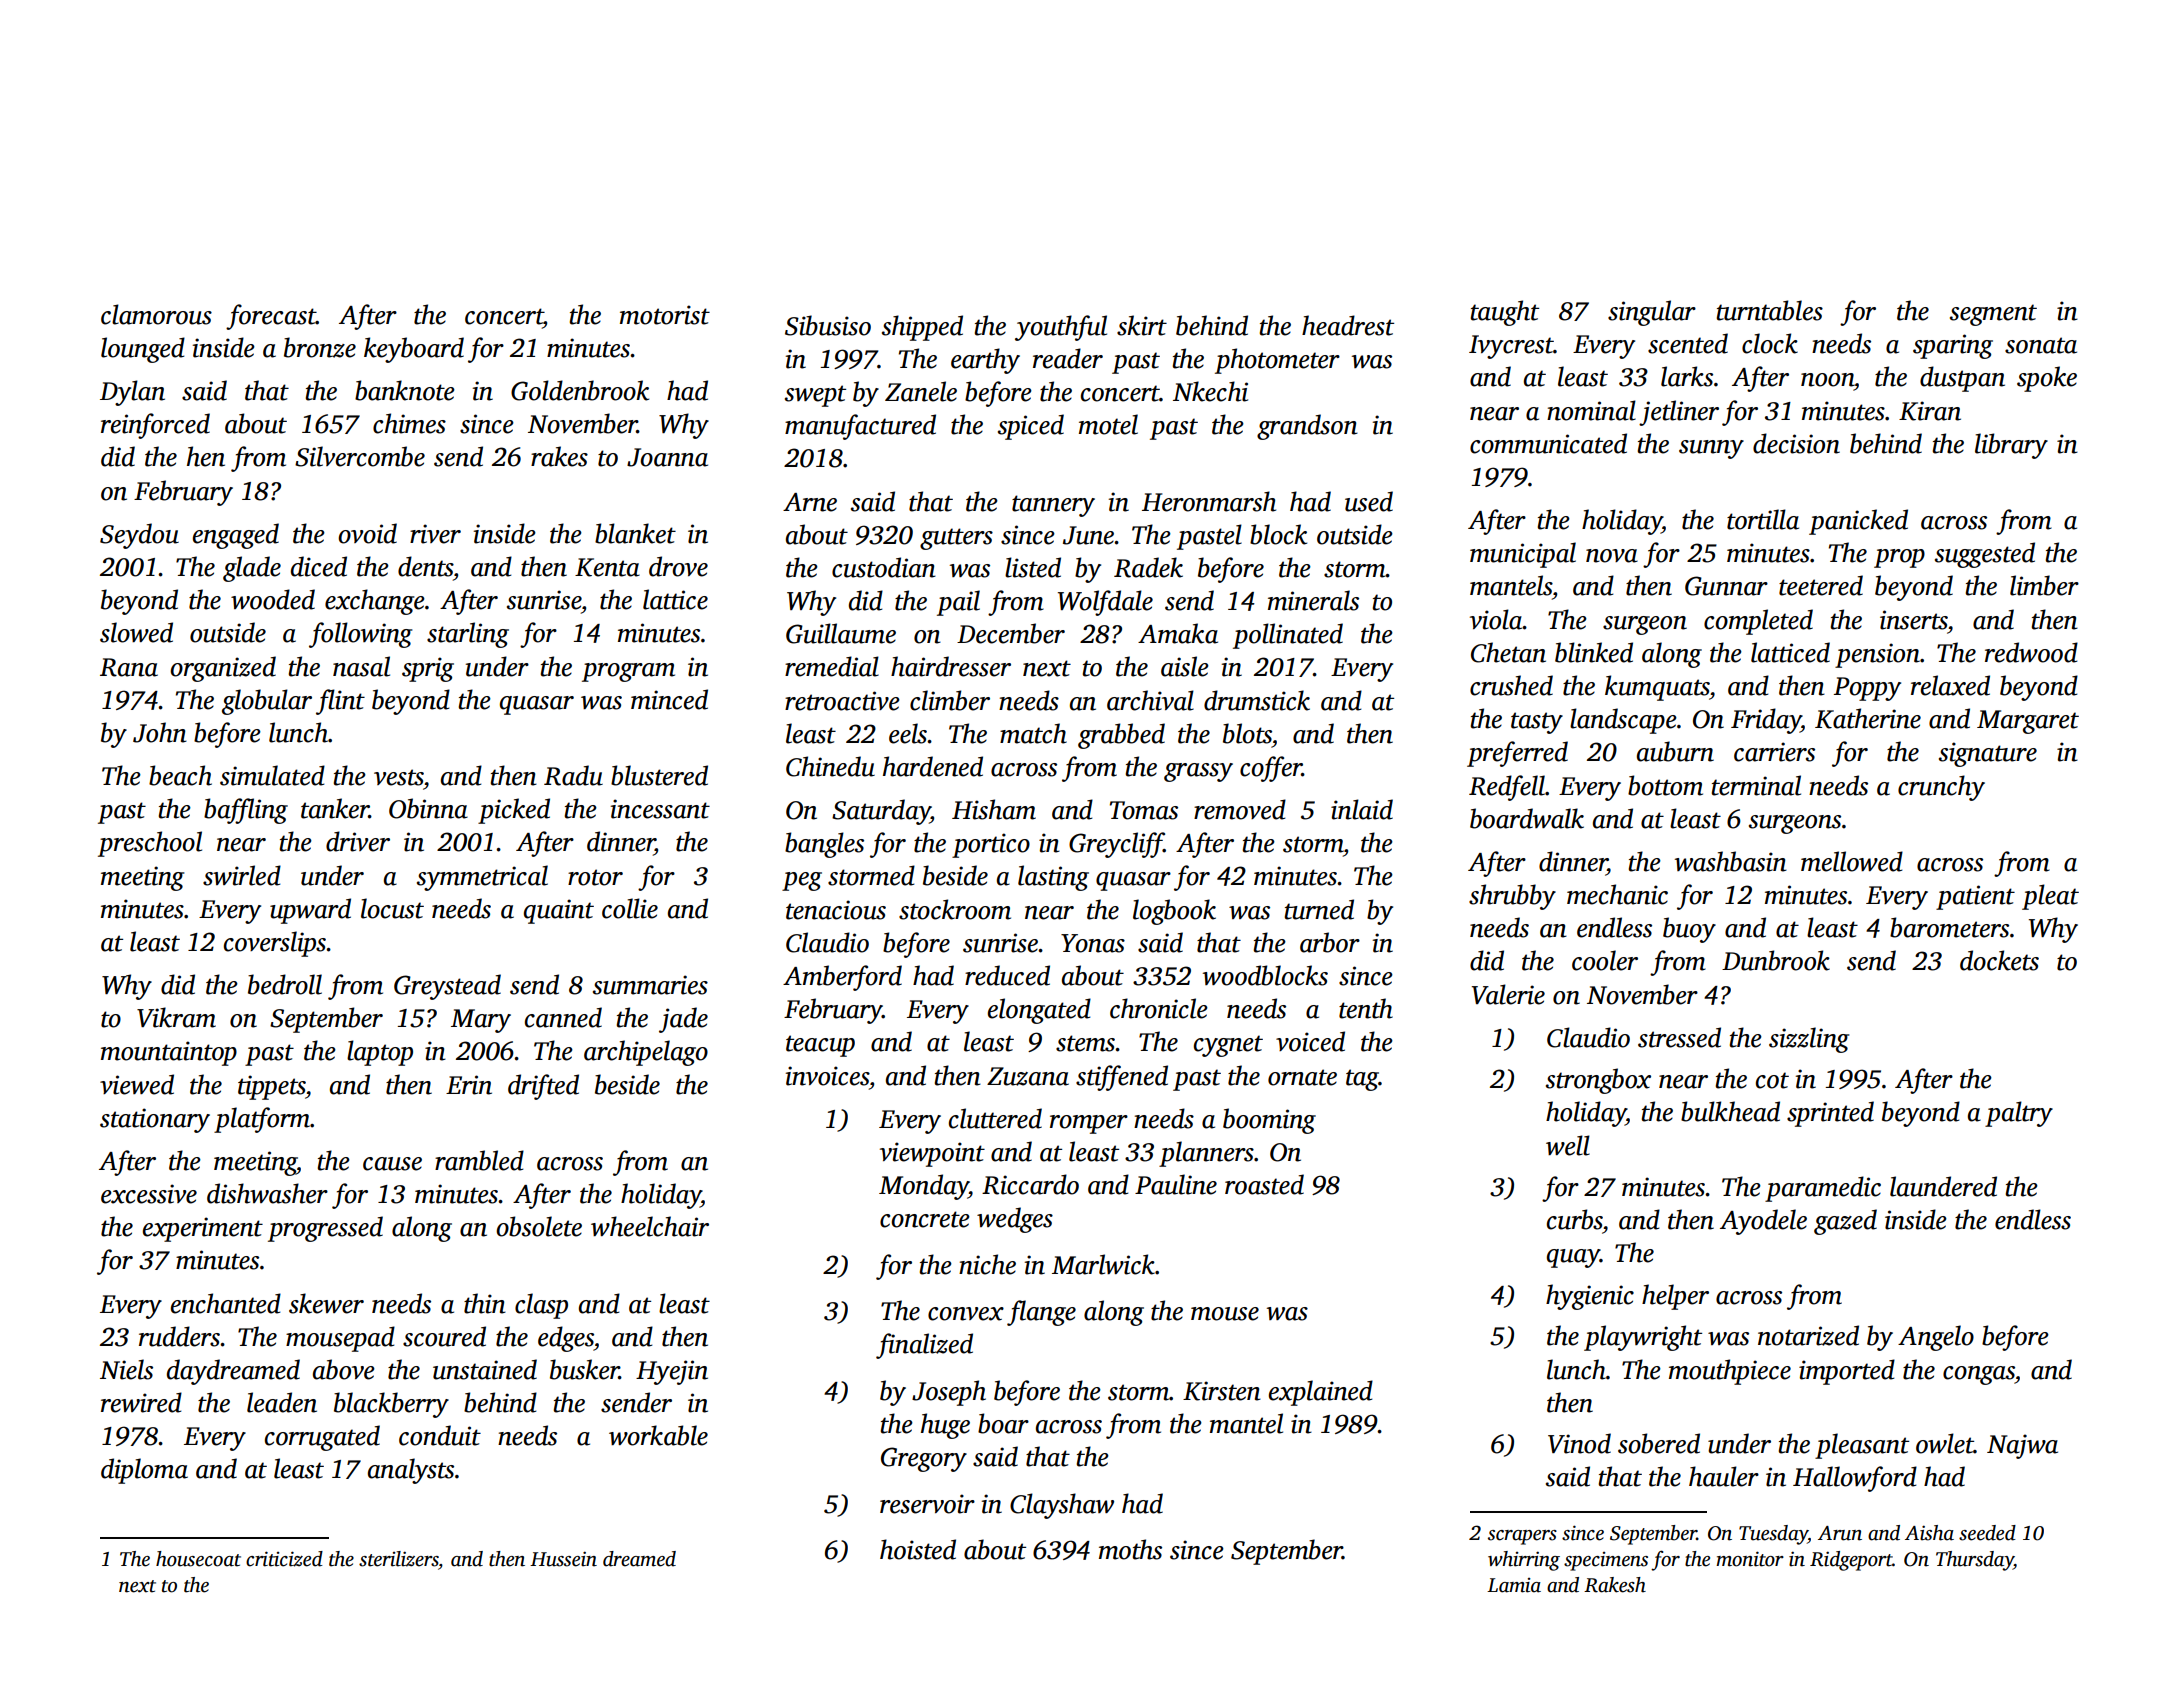 This document has height=1683, width=2178. What do you see at coordinates (1770, 310) in the document?
I see `turntables` at bounding box center [1770, 310].
